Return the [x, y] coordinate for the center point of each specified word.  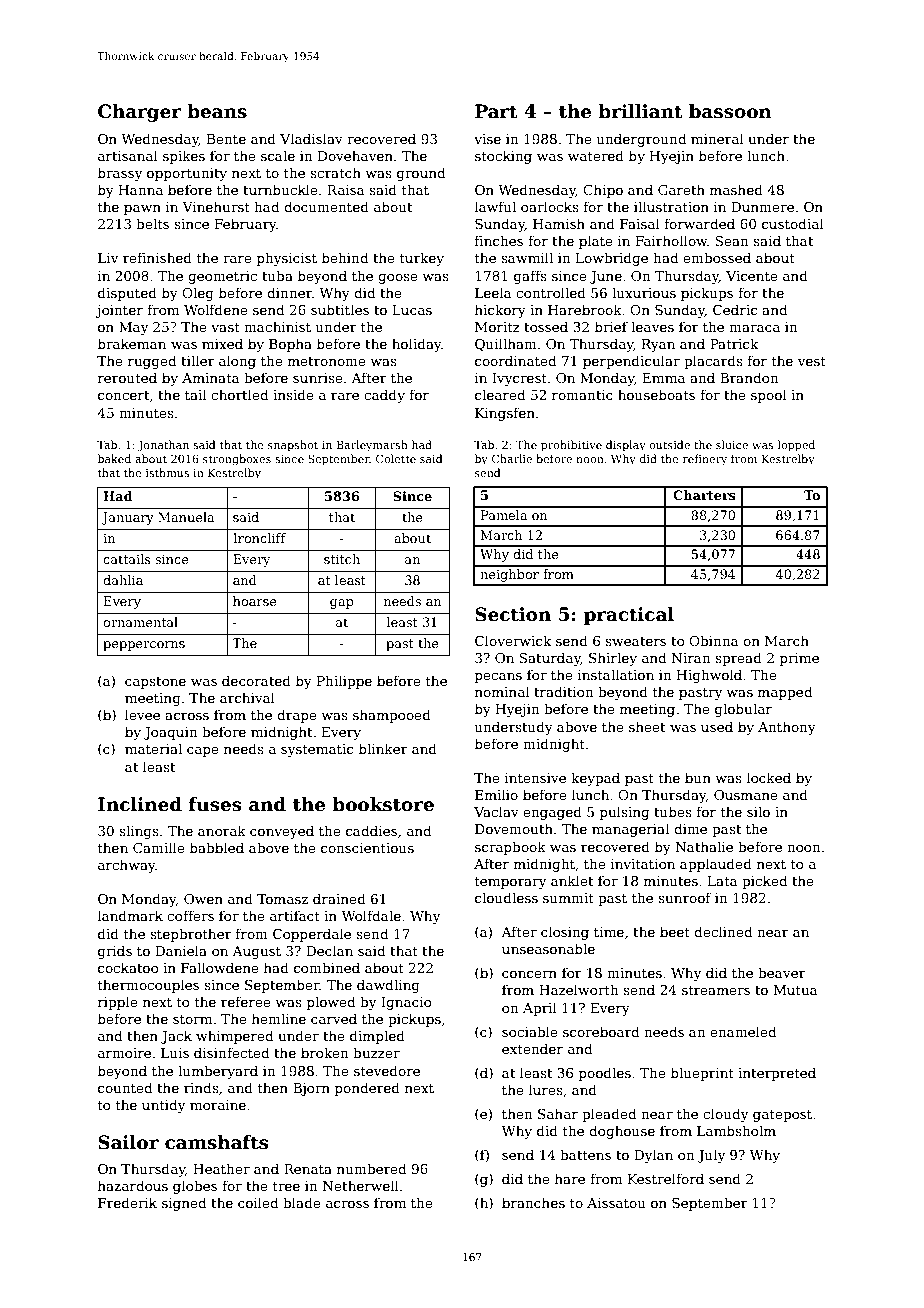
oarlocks [550, 206]
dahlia [123, 580]
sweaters [635, 641]
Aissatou [616, 1203]
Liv [108, 258]
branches [533, 1202]
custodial [792, 223]
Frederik [127, 1202]
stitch [342, 559]
